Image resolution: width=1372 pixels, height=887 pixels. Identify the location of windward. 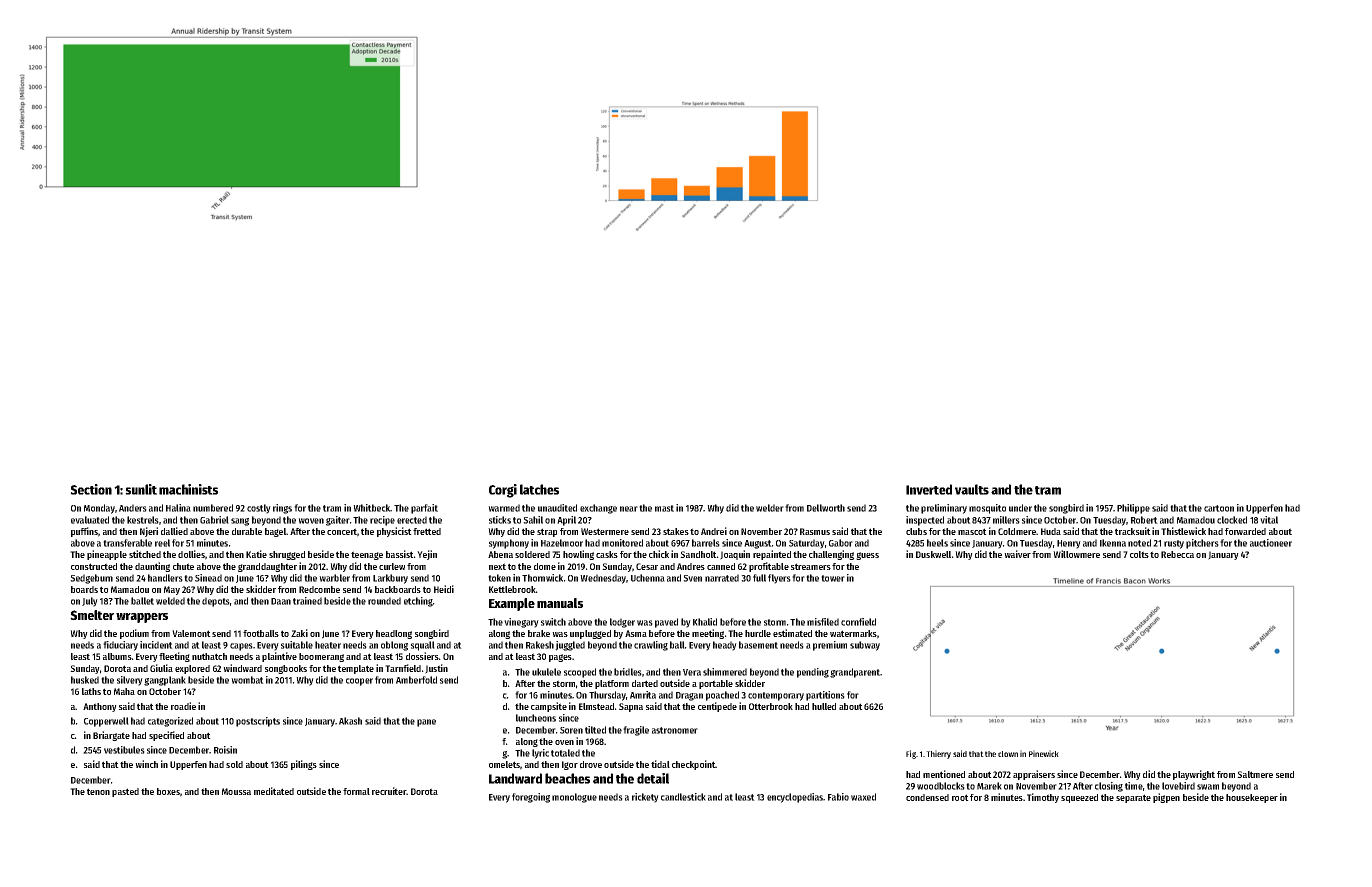
(242, 668).
